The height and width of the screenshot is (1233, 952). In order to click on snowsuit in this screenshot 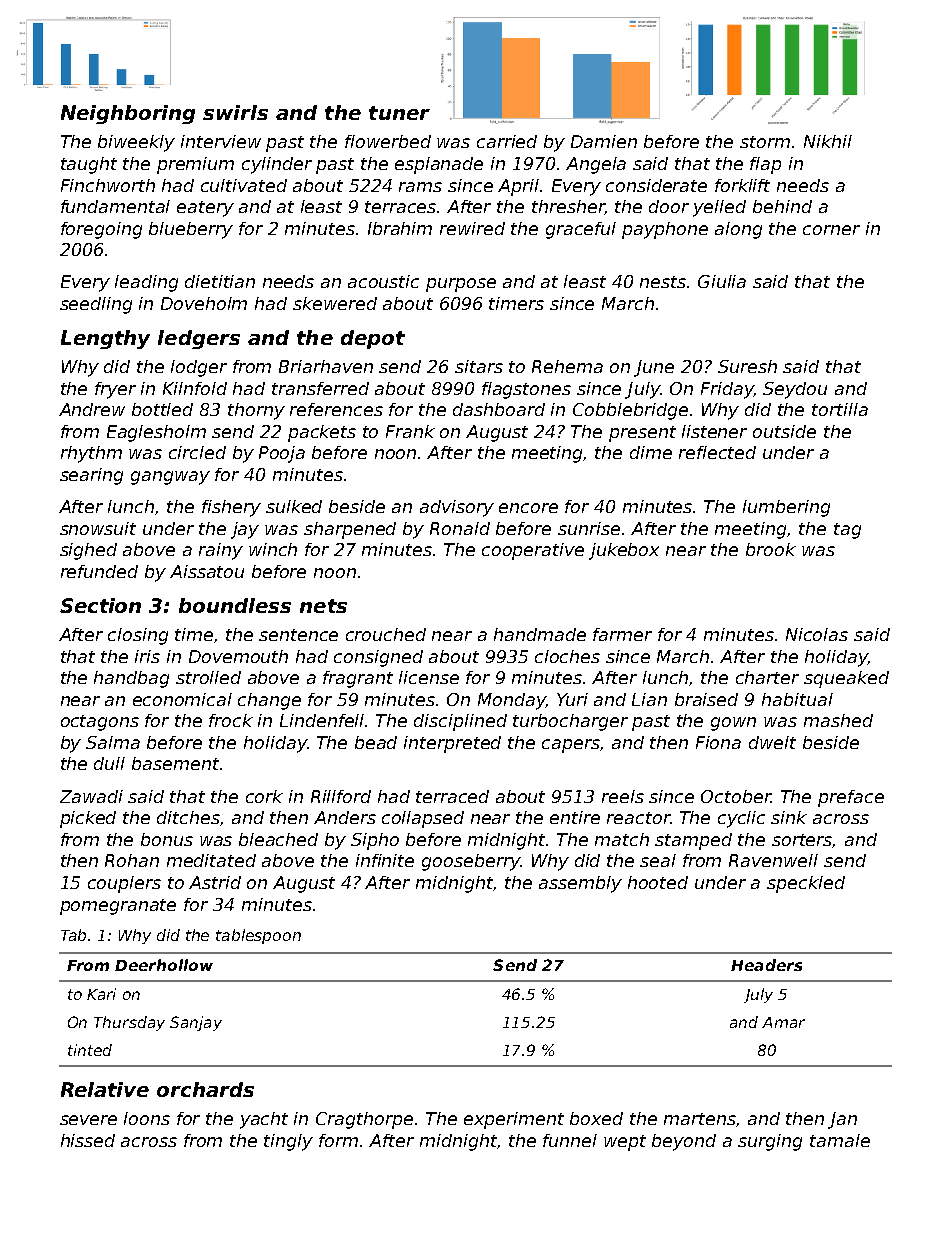, I will do `click(98, 528)`.
